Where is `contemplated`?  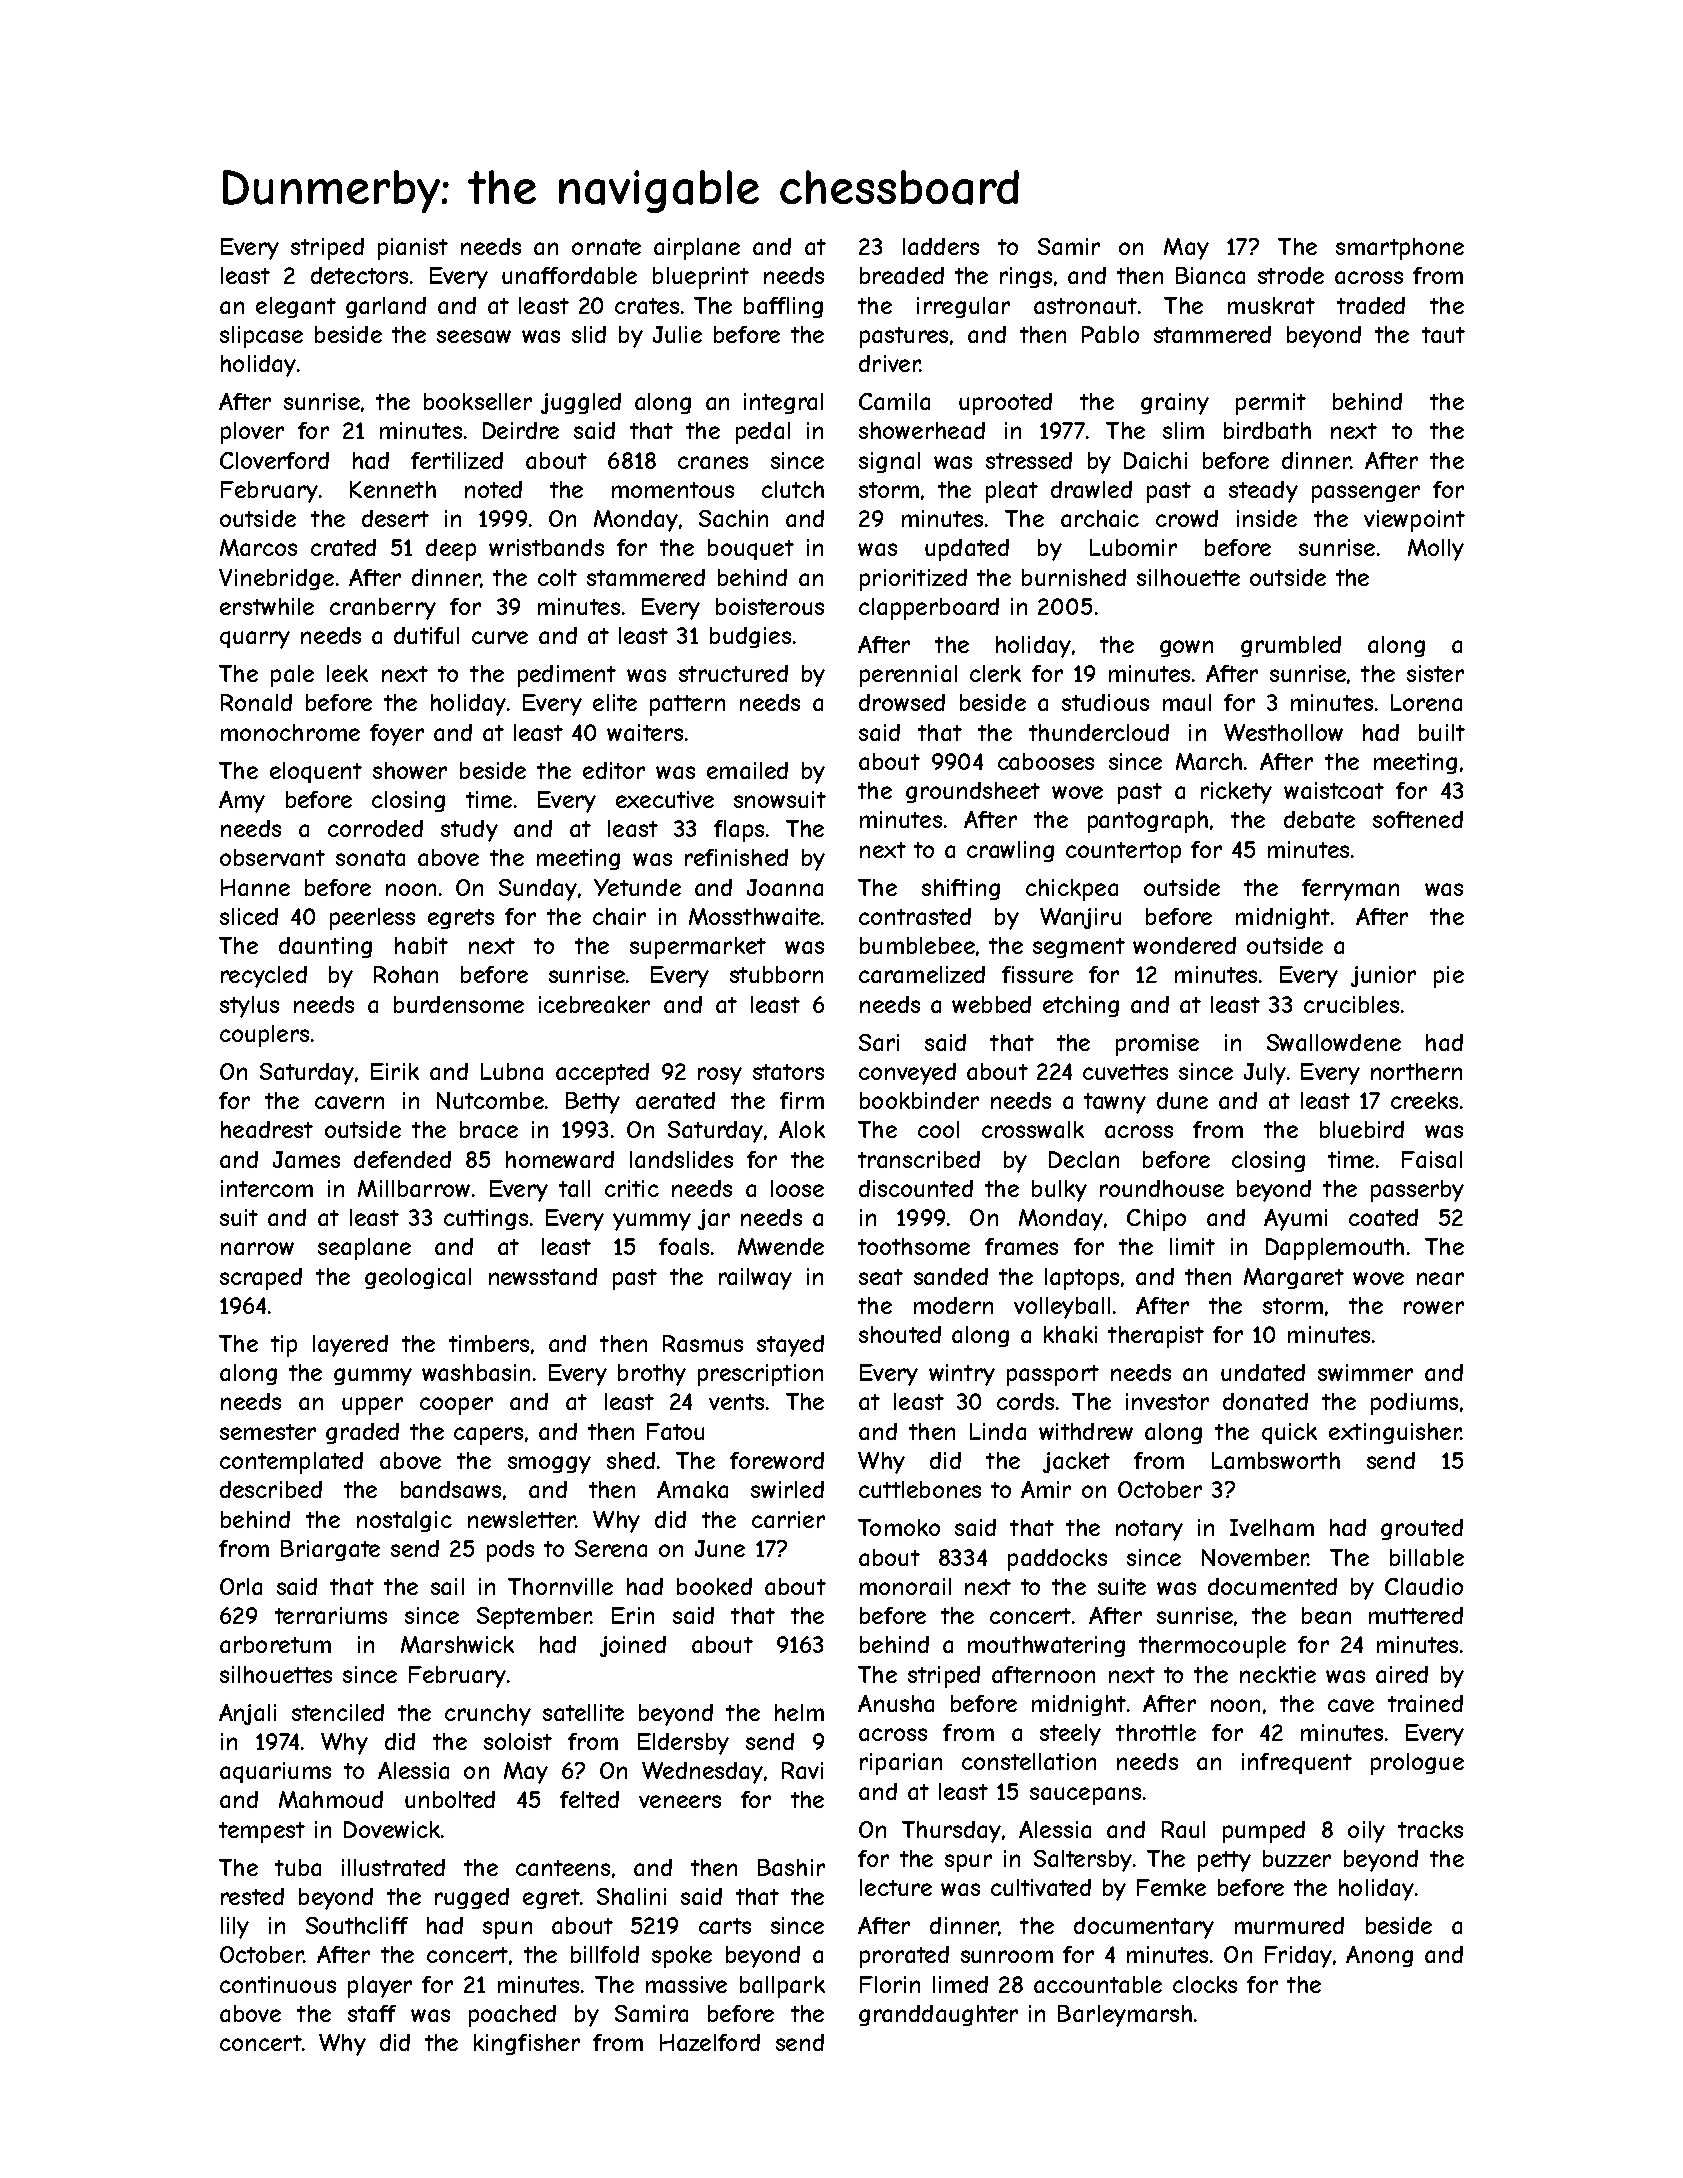 contemplated is located at coordinates (291, 1463).
